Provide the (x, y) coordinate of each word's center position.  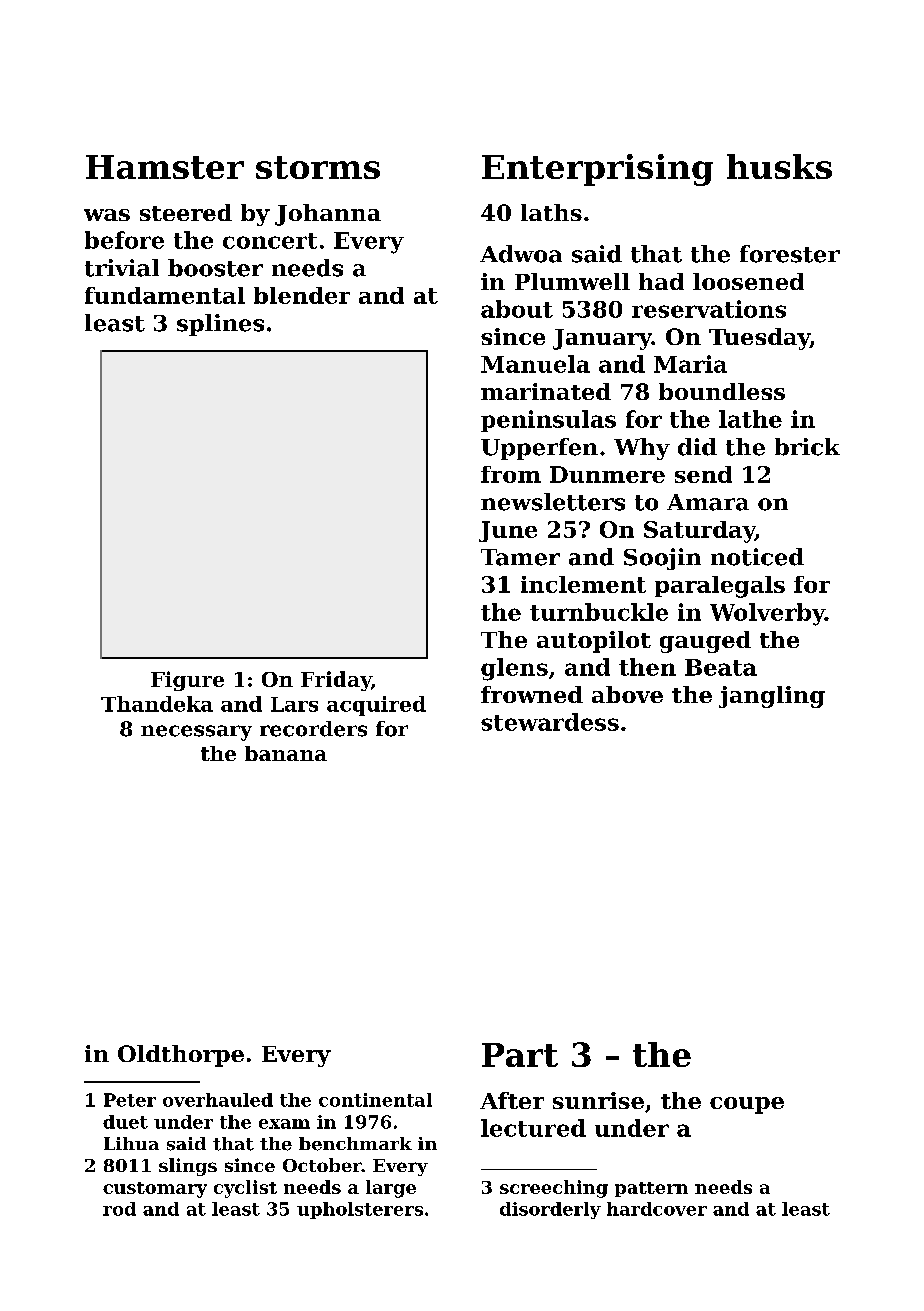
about (517, 309)
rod (119, 1209)
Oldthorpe (181, 1056)
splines (220, 325)
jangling (772, 697)
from (511, 474)
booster (215, 268)
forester (790, 254)
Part (520, 1055)
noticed (757, 557)
